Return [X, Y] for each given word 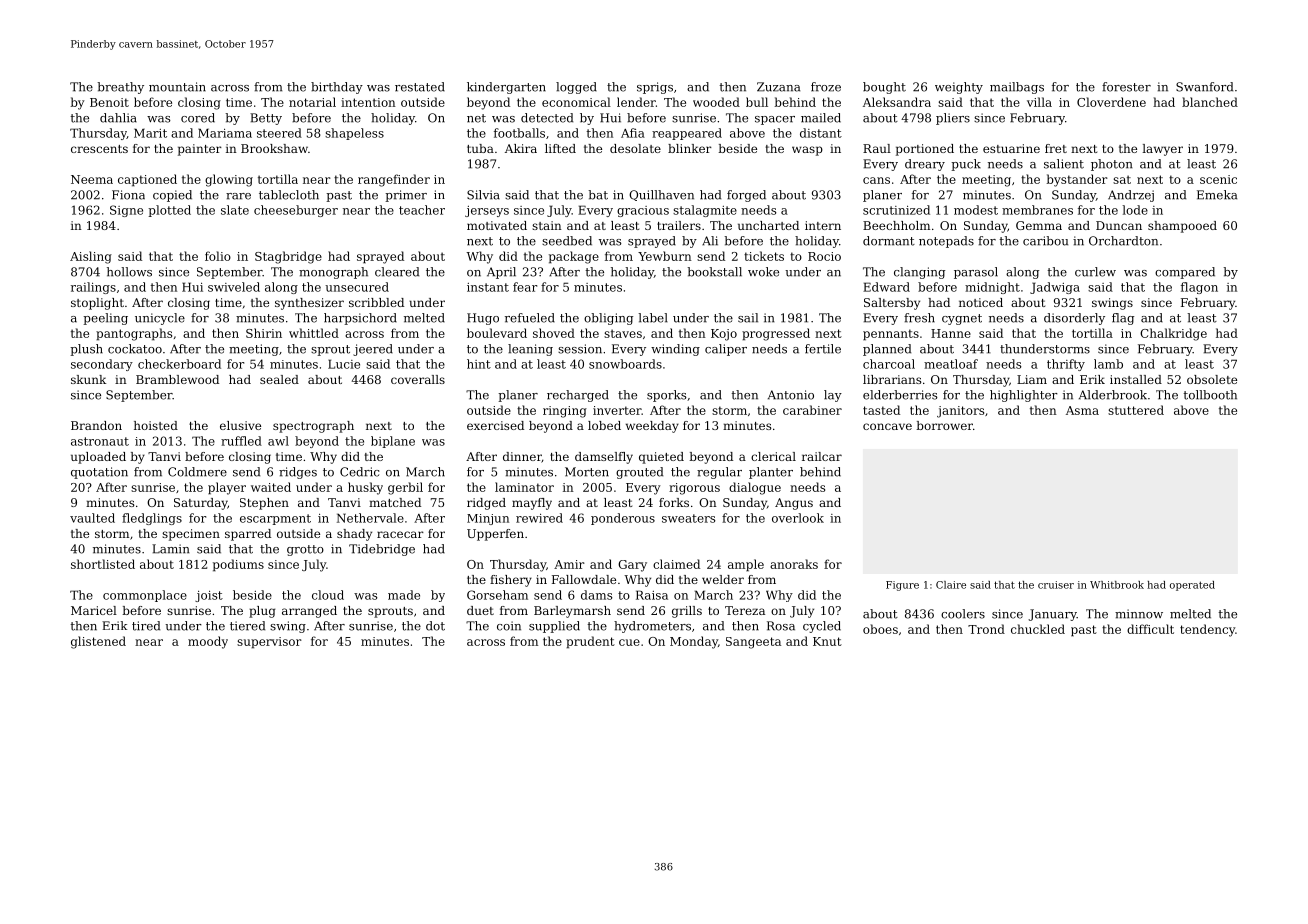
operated [1192, 586]
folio [218, 256]
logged [576, 88]
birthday [337, 88]
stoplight [97, 304]
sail [748, 318]
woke [763, 272]
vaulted [92, 518]
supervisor [269, 643]
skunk [88, 379]
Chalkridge [1173, 334]
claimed [676, 564]
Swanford [1204, 87]
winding [675, 350]
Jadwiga [1055, 288]
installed [1136, 379]
